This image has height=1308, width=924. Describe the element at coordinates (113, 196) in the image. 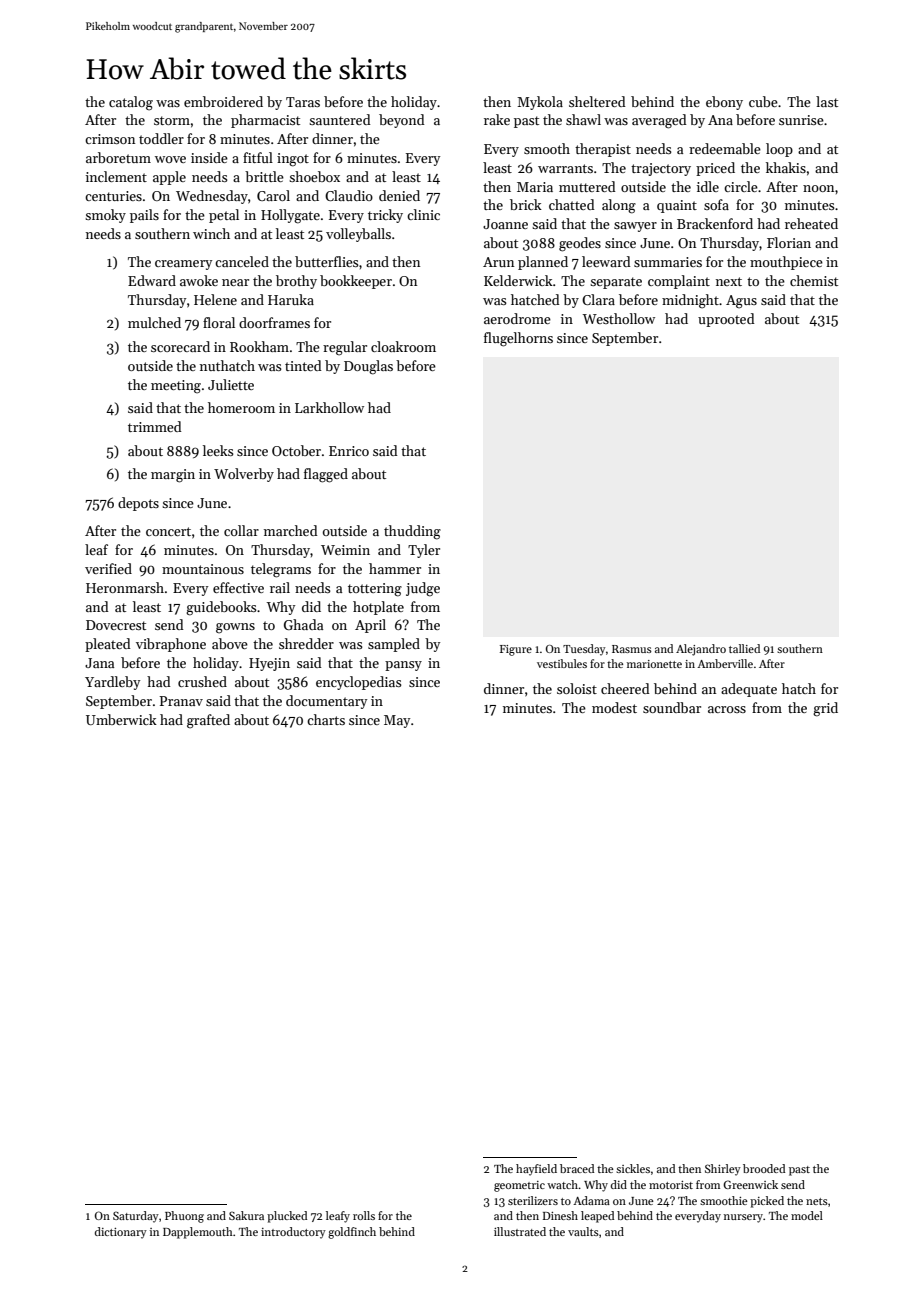

I see `centuries` at that location.
